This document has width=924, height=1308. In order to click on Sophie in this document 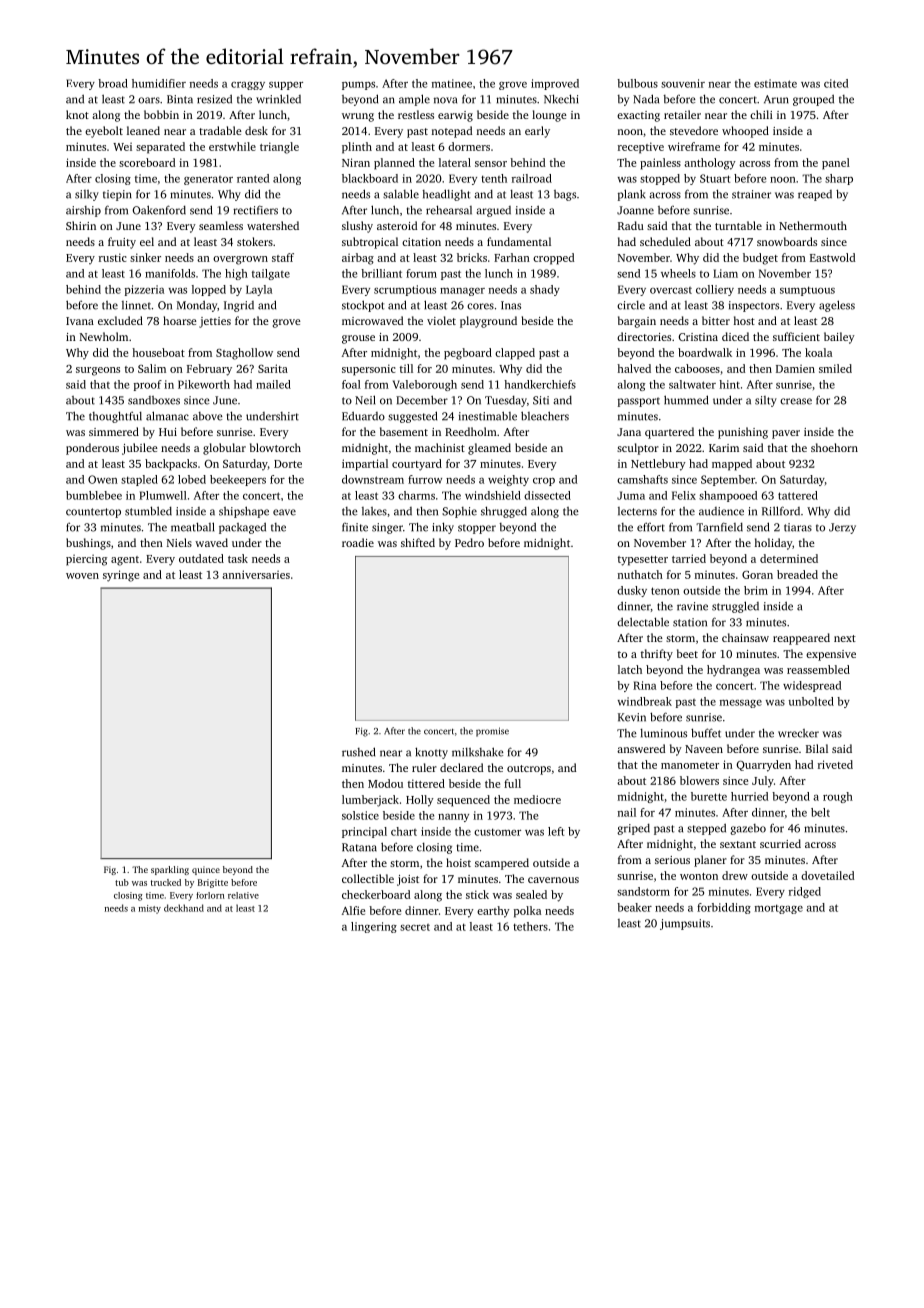, I will do `click(459, 512)`.
